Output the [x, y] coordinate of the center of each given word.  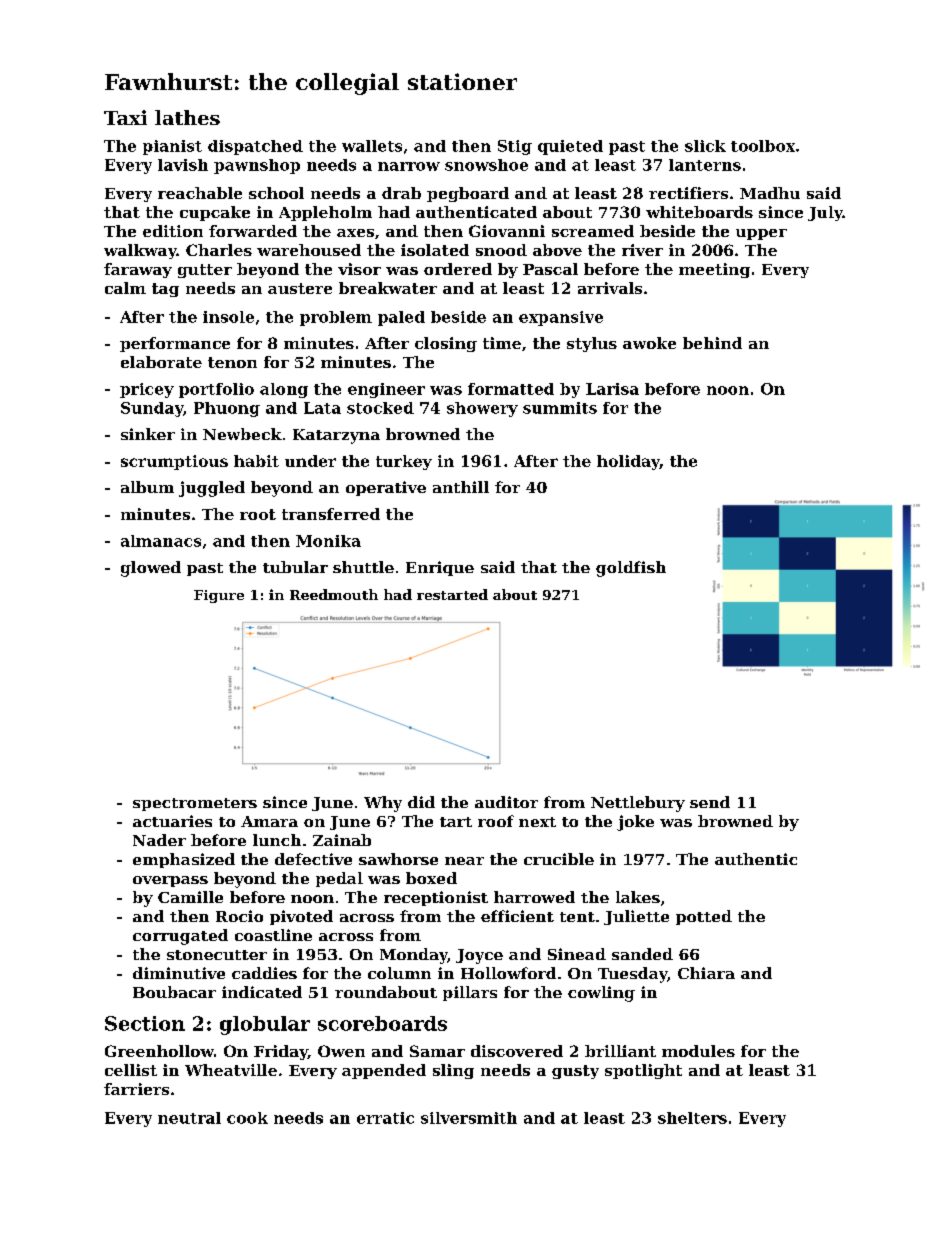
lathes [187, 117]
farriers [136, 1089]
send [710, 802]
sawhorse [398, 859]
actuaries [172, 821]
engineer [386, 390]
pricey [147, 390]
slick [705, 146]
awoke [649, 343]
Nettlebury [638, 804]
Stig [515, 147]
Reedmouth [334, 594]
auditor [506, 802]
